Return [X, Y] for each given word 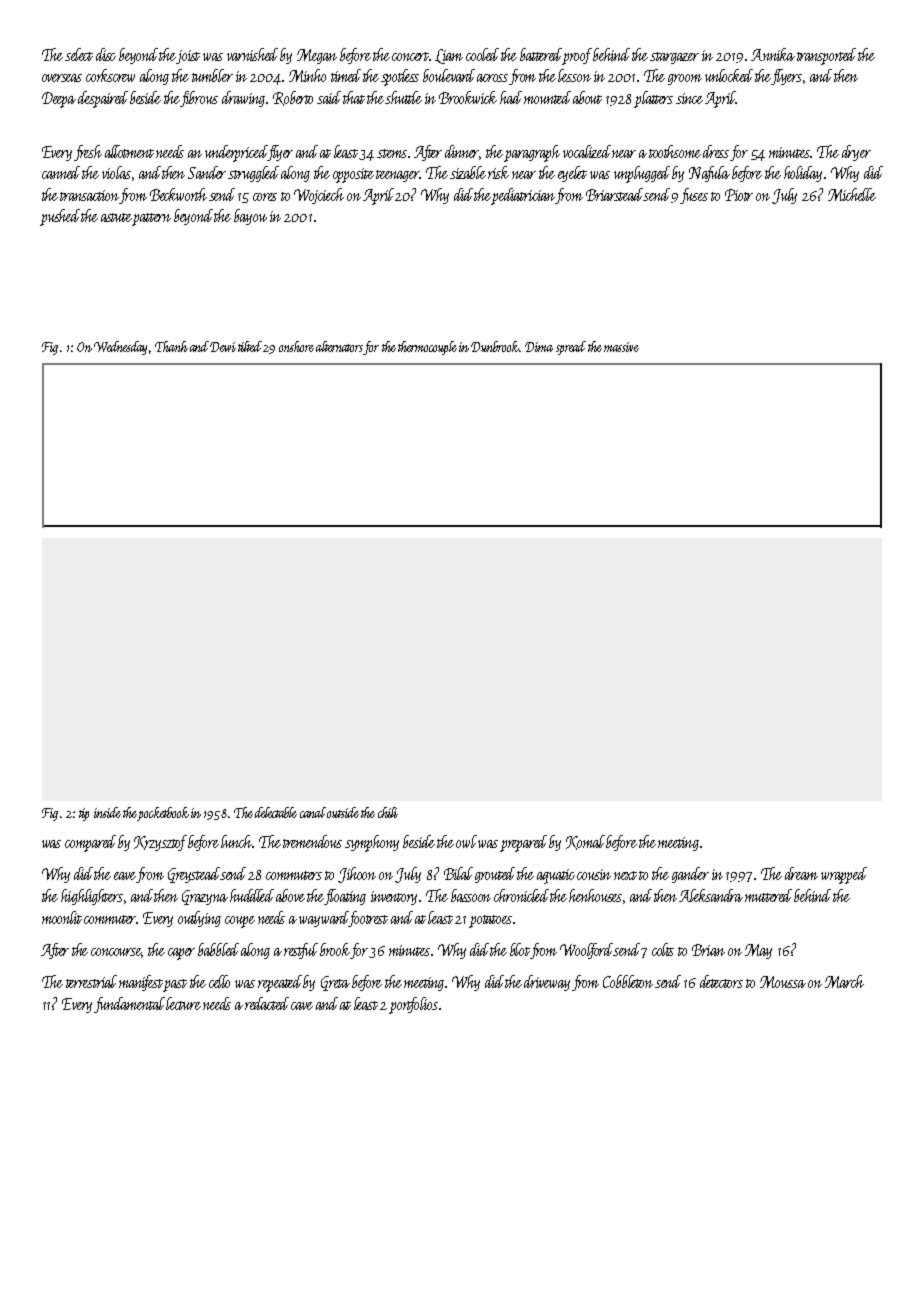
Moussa [783, 982]
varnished [252, 54]
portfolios [413, 1005]
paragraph [532, 153]
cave [302, 1006]
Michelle [852, 194]
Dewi [223, 347]
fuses [694, 196]
